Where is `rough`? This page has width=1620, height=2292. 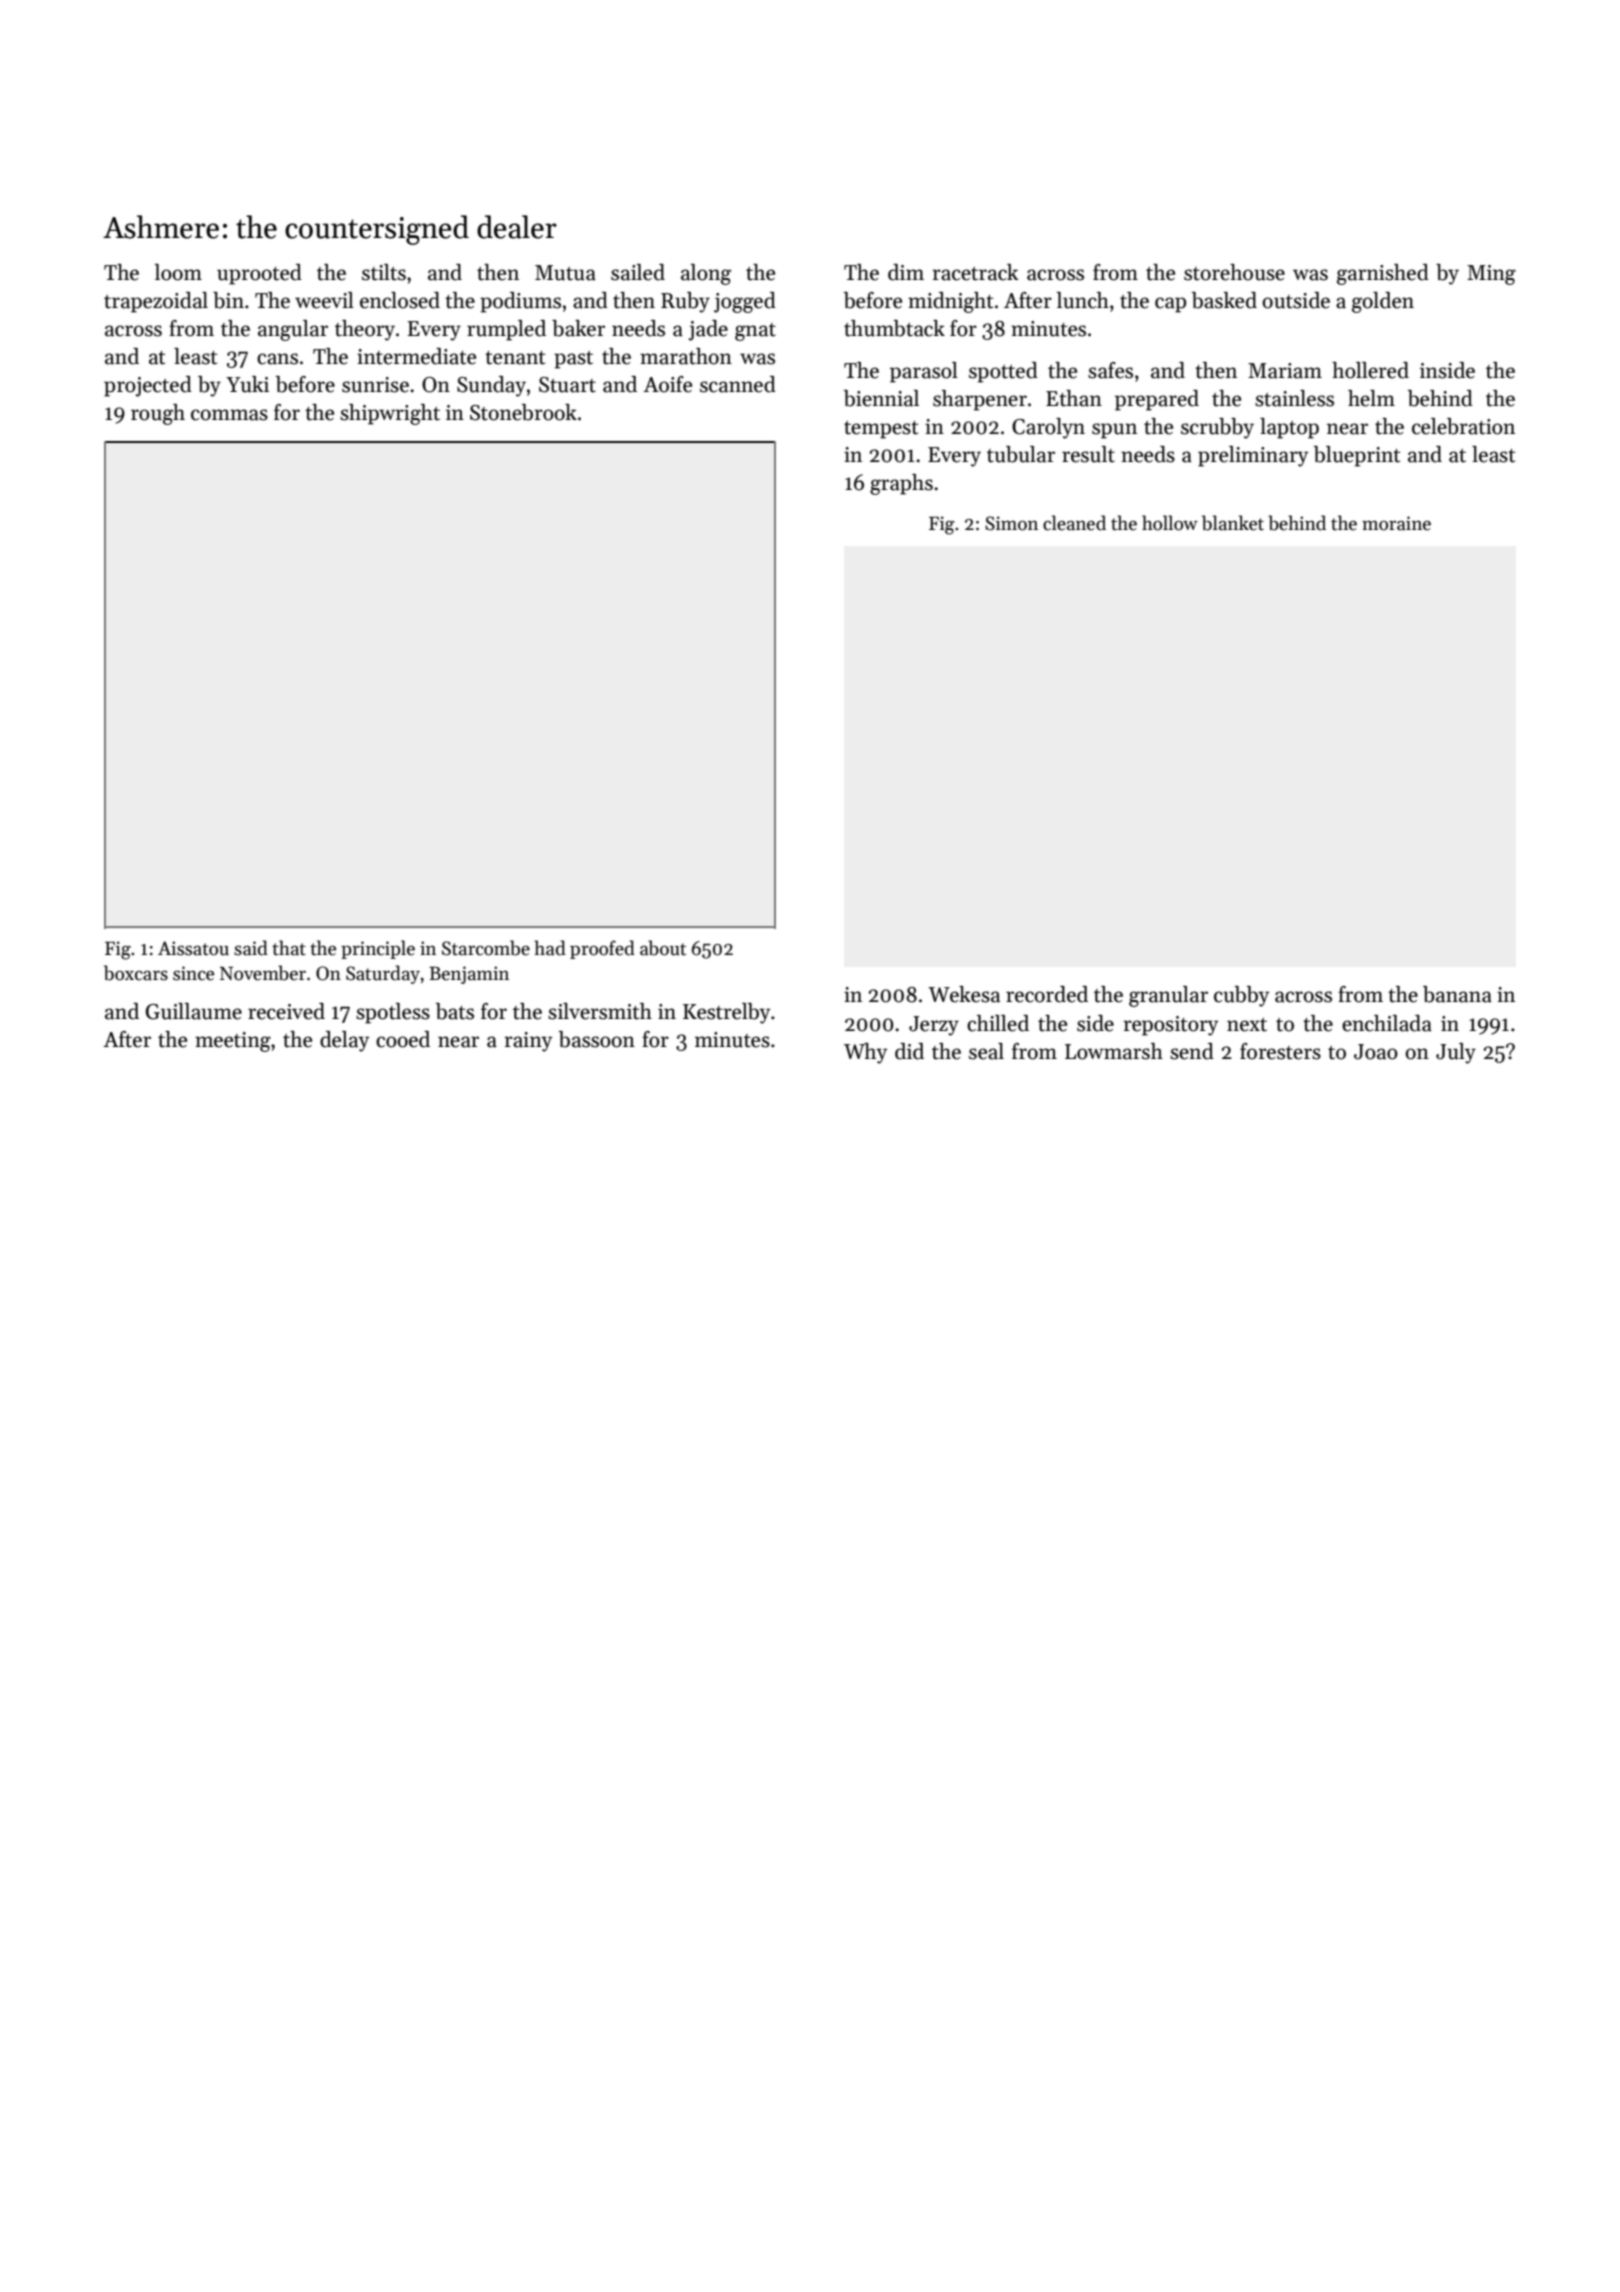 rough is located at coordinates (158, 414).
